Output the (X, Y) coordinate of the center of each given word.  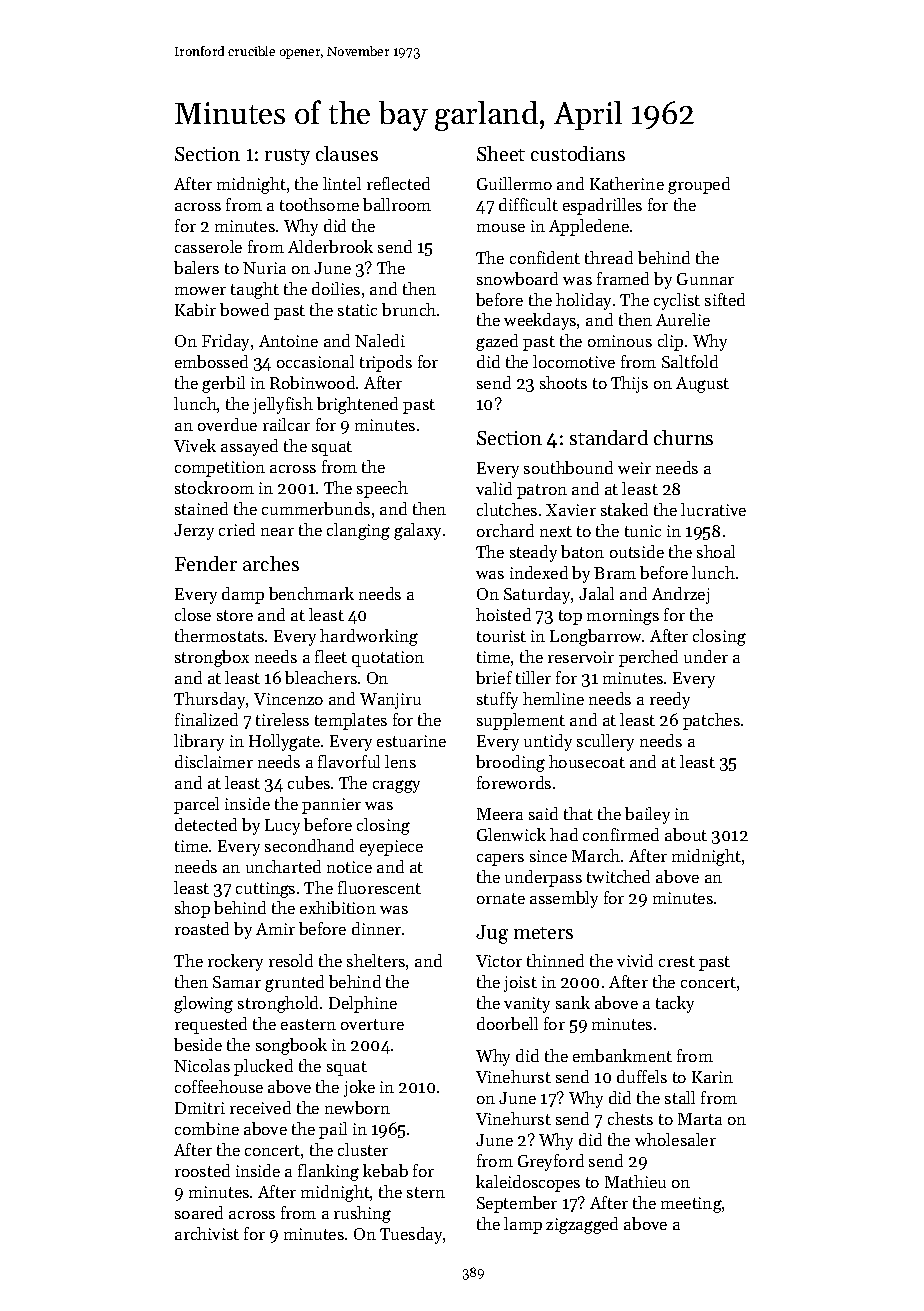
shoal (716, 551)
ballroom (397, 204)
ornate (501, 898)
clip (670, 342)
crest (677, 961)
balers (196, 267)
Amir (275, 929)
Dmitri (200, 1108)
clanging (358, 531)
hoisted (503, 614)
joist (520, 984)
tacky (675, 1004)
